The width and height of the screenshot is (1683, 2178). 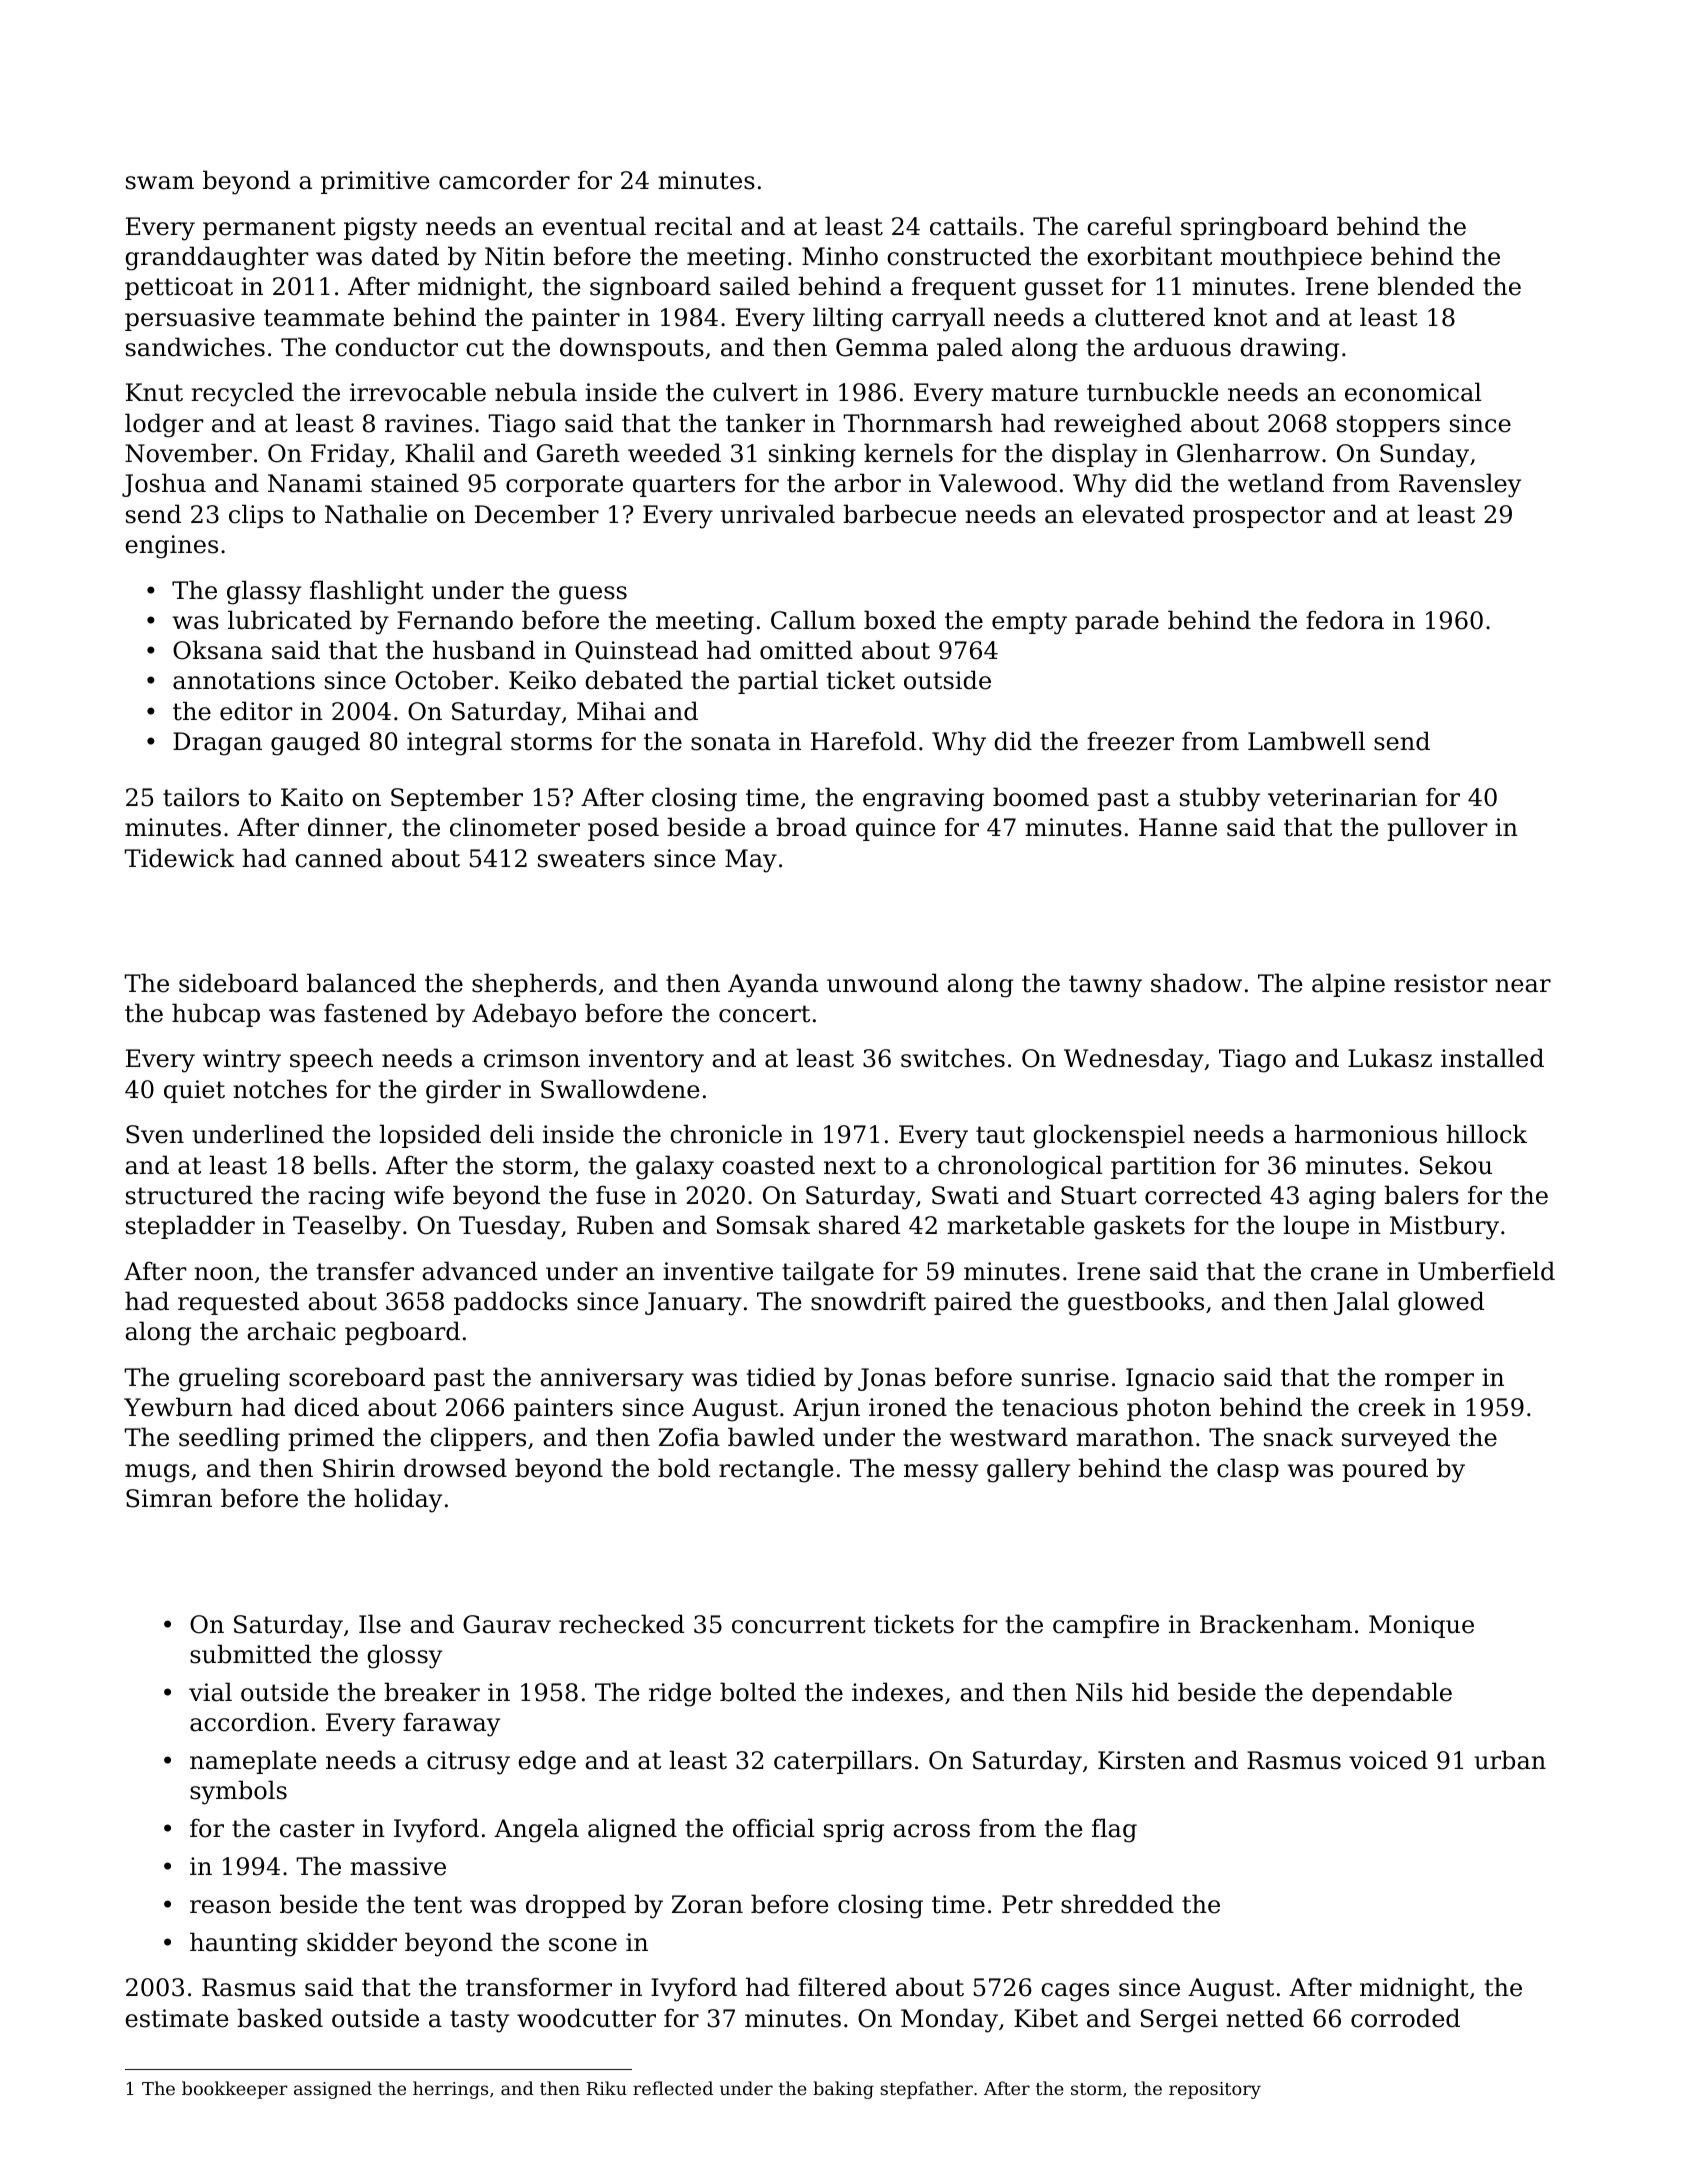 I want to click on camcorder, so click(x=504, y=180).
